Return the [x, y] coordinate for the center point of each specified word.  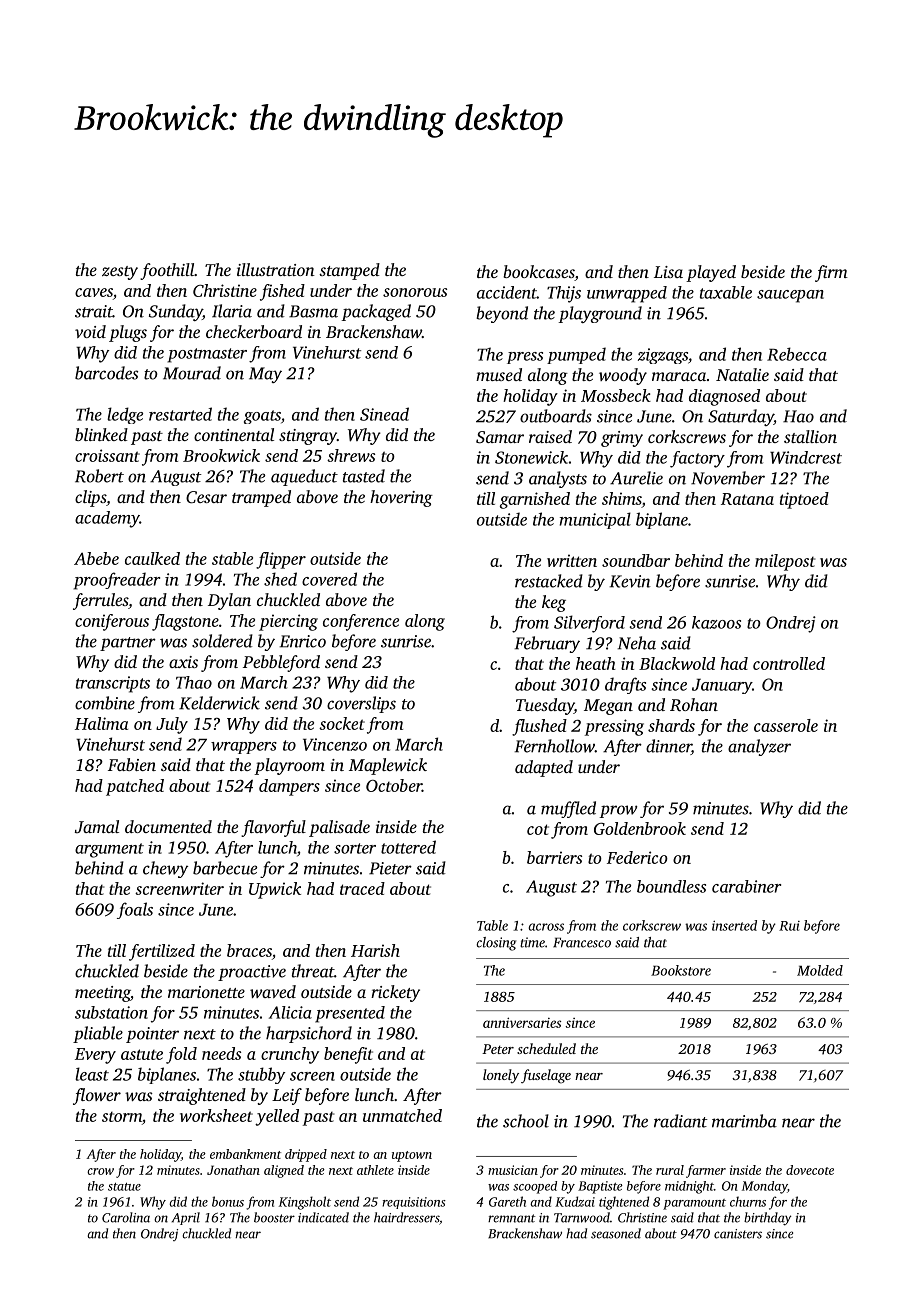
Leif [287, 1096]
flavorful [273, 828]
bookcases [538, 271]
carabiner [746, 886]
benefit [348, 1055]
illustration [276, 269]
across [546, 927]
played [711, 273]
